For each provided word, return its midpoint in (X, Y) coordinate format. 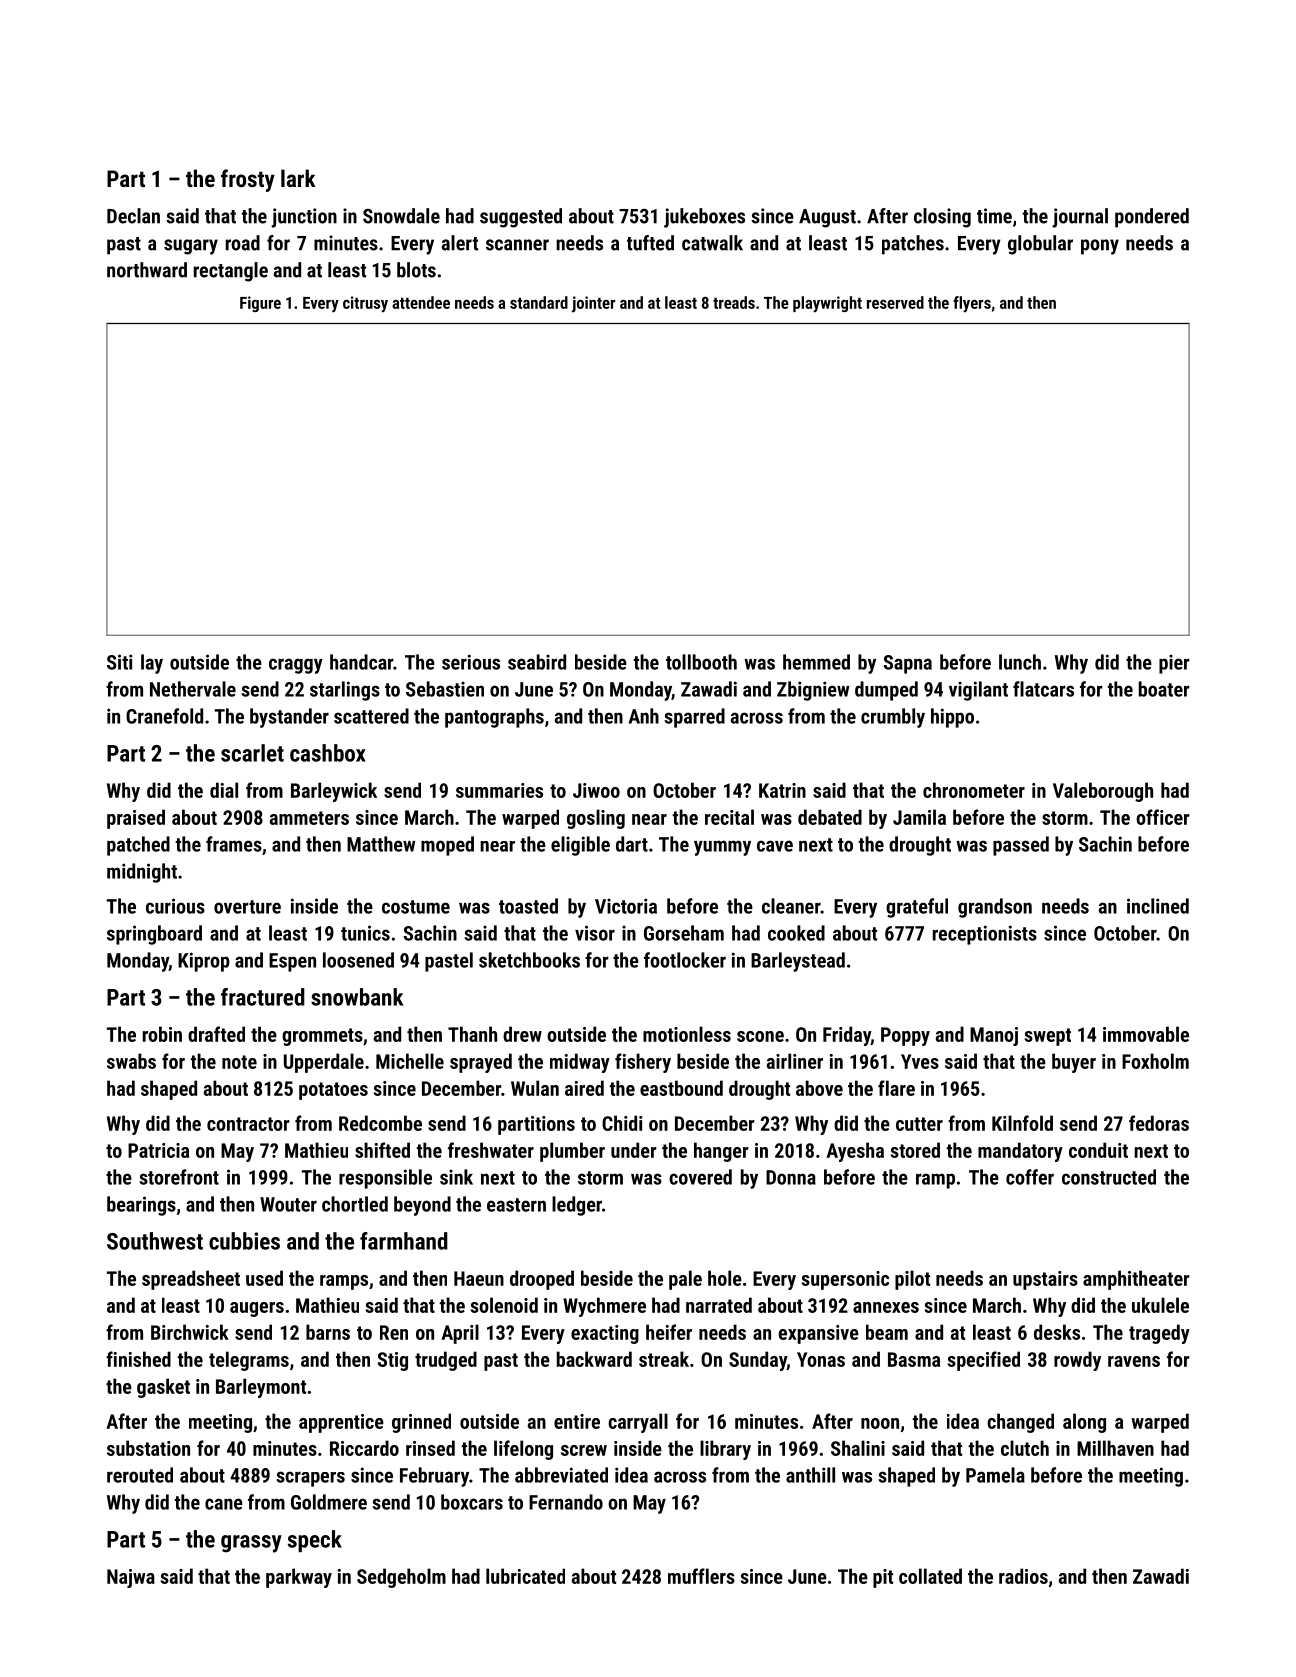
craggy (296, 666)
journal (1080, 218)
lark (298, 178)
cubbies (244, 1241)
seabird (537, 662)
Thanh (472, 1034)
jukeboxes (704, 218)
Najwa (131, 1578)
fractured (263, 997)
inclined (1158, 906)
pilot (912, 1280)
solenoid (504, 1305)
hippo (952, 718)
